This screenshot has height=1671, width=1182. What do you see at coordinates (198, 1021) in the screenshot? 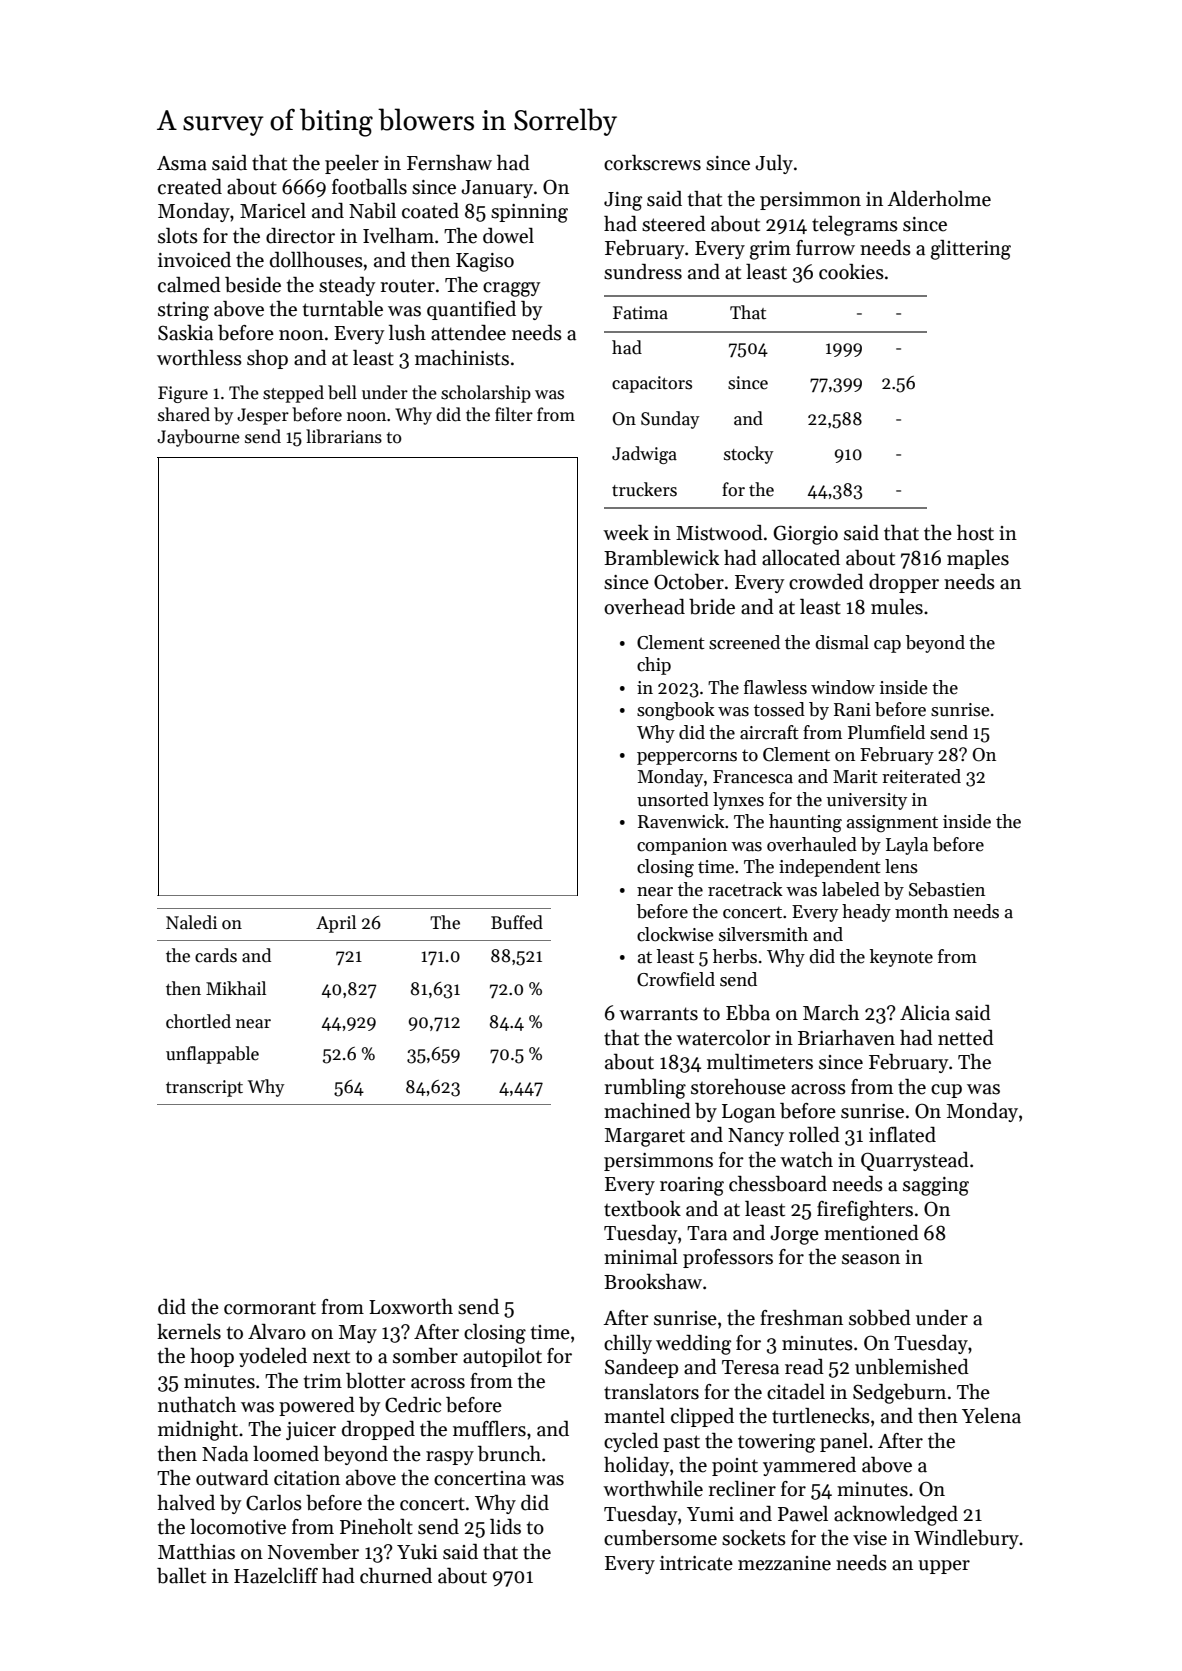
I see `chortled` at bounding box center [198, 1021].
